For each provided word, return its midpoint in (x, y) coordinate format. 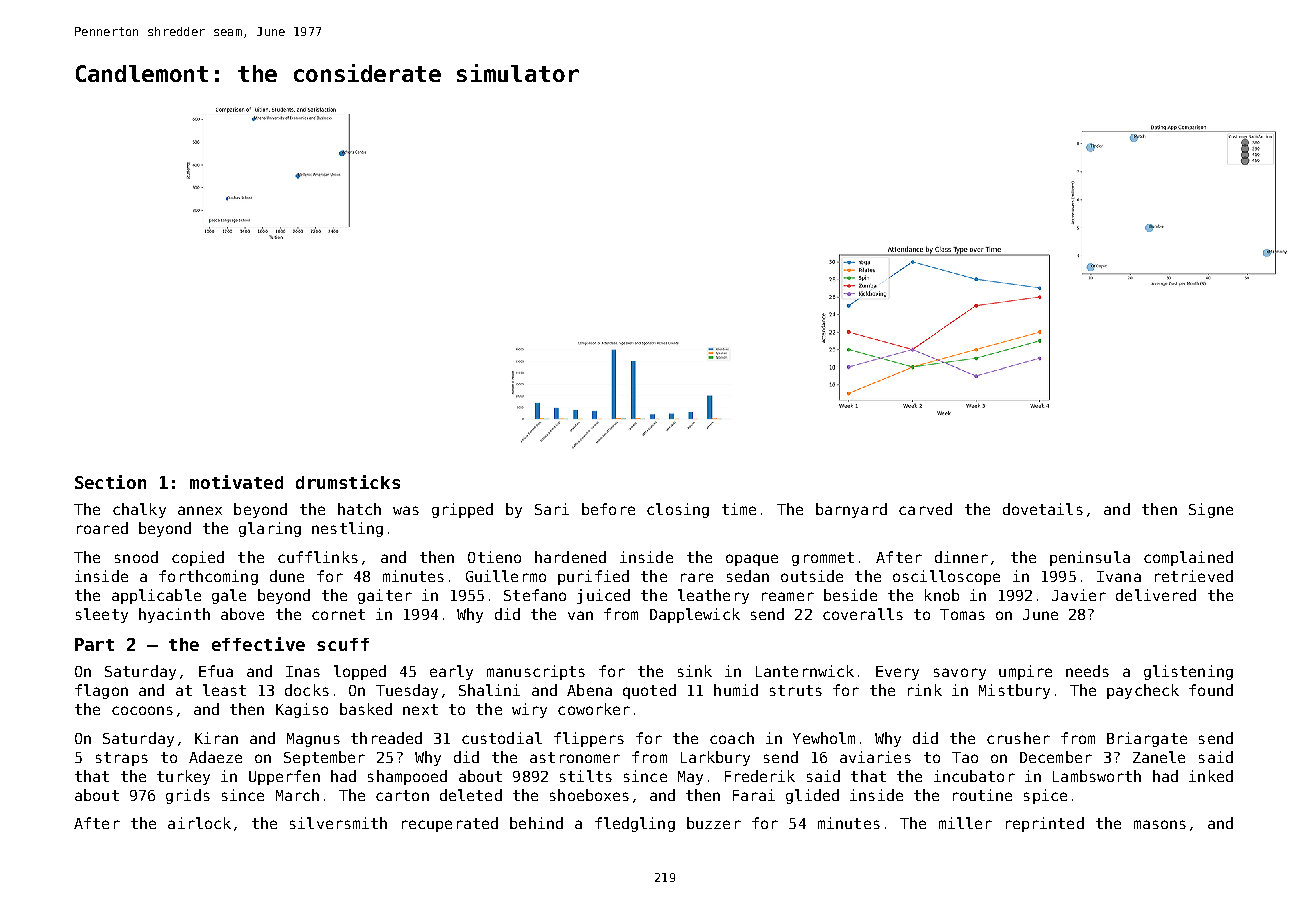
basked (366, 709)
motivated (236, 482)
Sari (552, 509)
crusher (1018, 738)
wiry (529, 710)
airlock (199, 823)
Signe (1211, 510)
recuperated (450, 824)
